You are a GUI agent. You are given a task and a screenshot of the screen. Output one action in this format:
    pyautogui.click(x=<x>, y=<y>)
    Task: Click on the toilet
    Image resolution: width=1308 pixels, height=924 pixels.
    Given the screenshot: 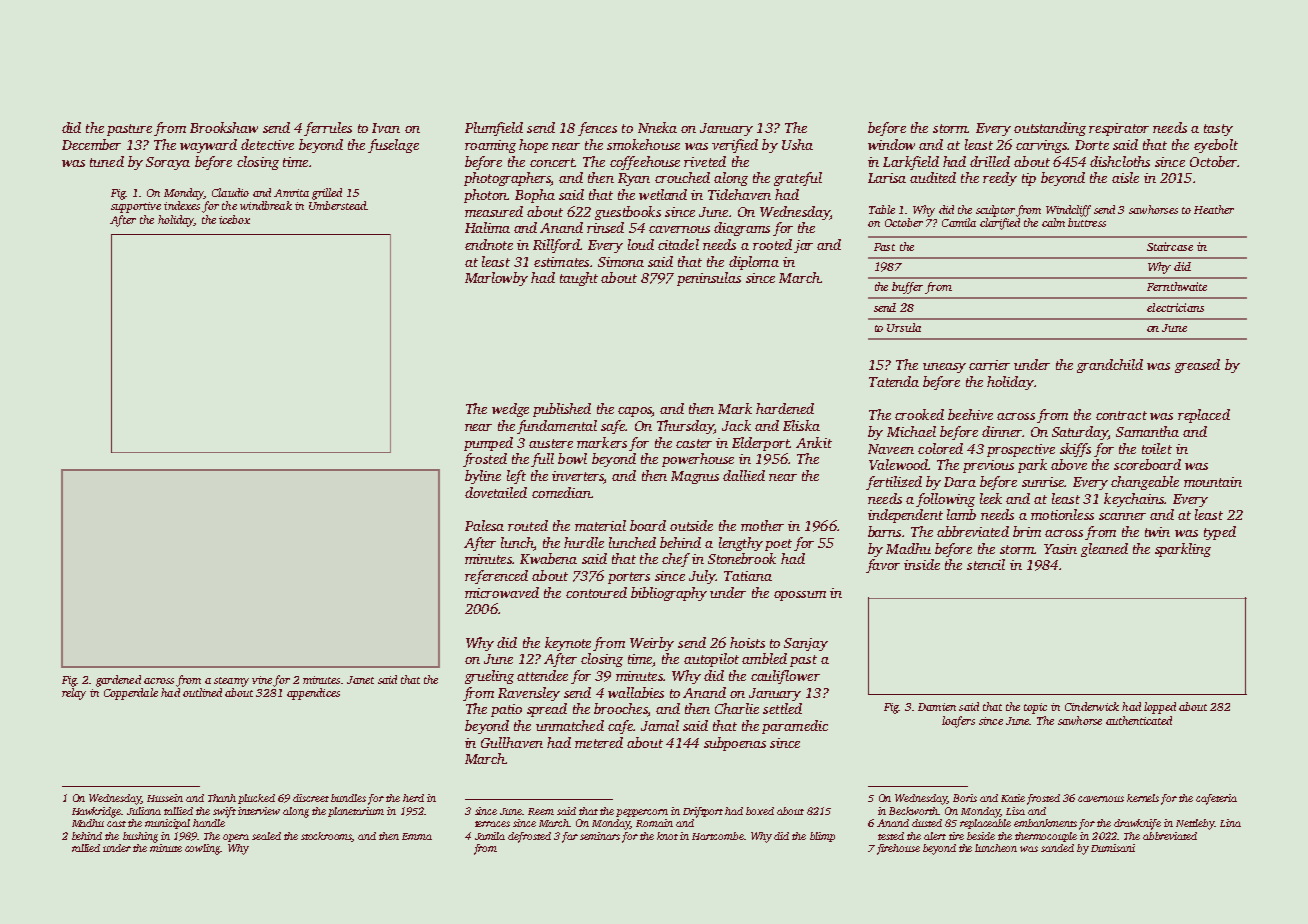 What is the action you would take?
    pyautogui.click(x=1157, y=448)
